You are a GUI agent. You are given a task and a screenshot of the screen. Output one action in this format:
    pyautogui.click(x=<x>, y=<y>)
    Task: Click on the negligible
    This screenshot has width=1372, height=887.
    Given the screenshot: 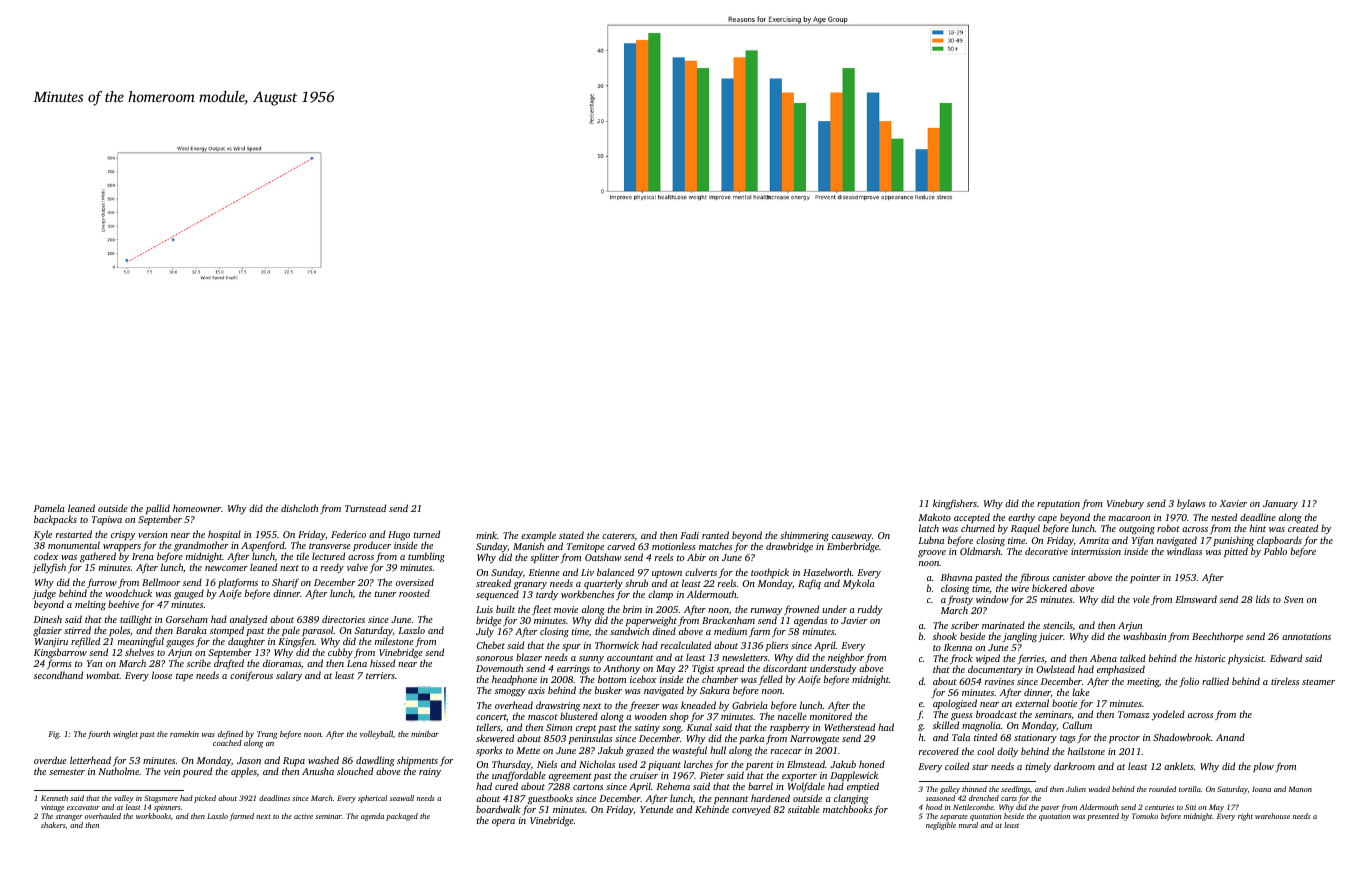 What is the action you would take?
    pyautogui.click(x=941, y=826)
